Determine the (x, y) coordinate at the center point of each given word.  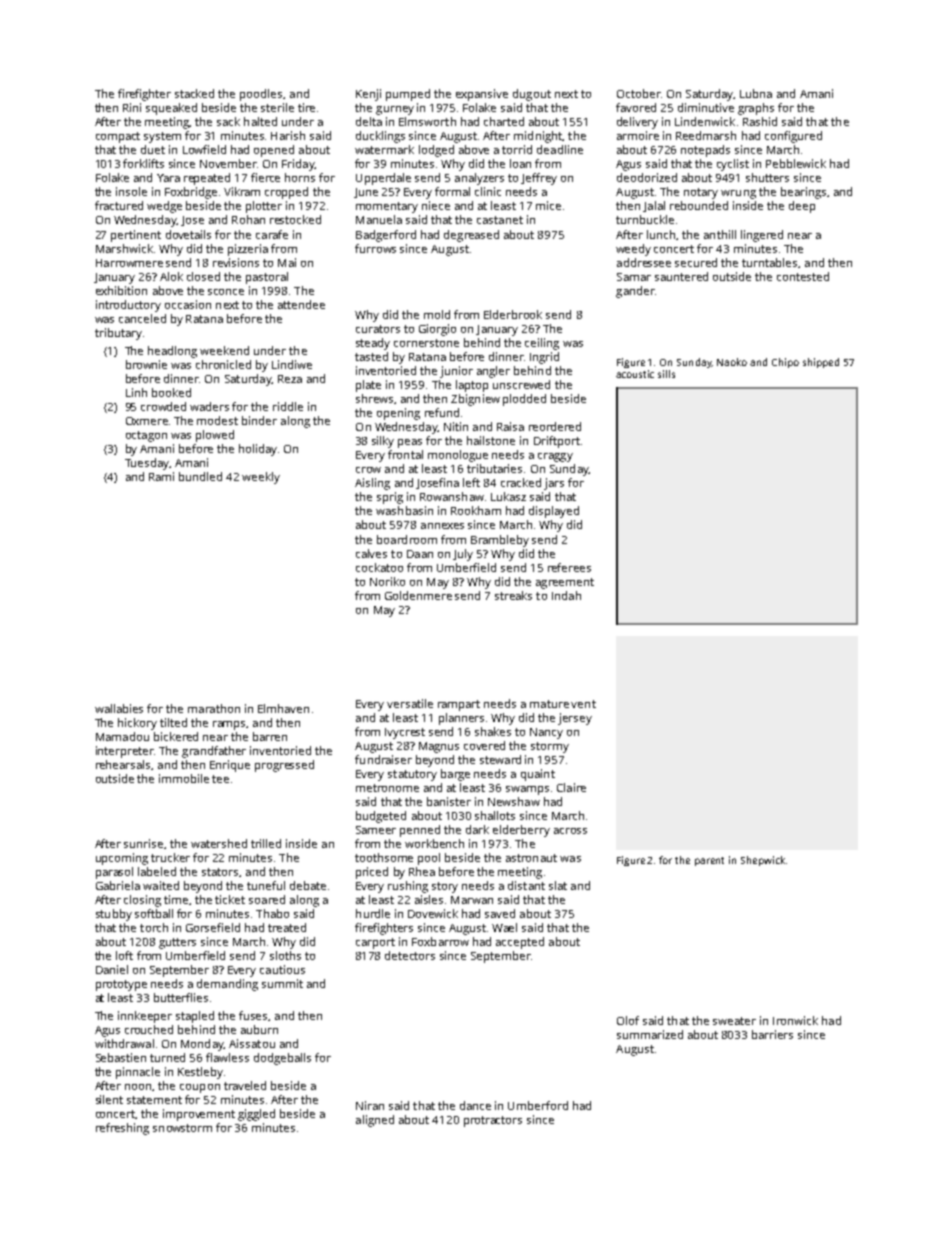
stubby (114, 915)
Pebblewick (796, 163)
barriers (772, 1034)
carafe (272, 234)
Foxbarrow (440, 941)
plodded (524, 400)
